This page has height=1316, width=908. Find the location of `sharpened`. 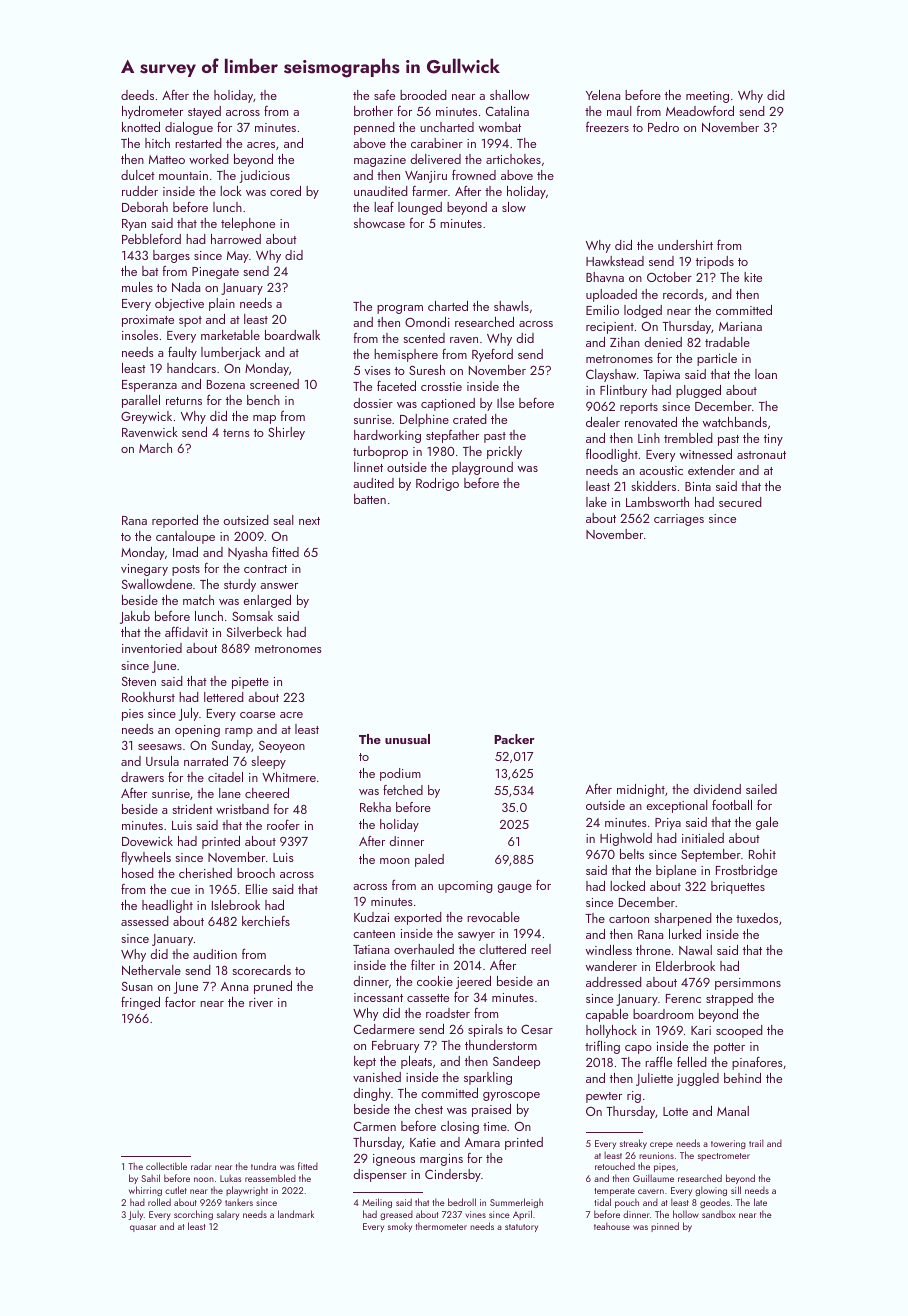

sharpened is located at coordinates (683, 919).
